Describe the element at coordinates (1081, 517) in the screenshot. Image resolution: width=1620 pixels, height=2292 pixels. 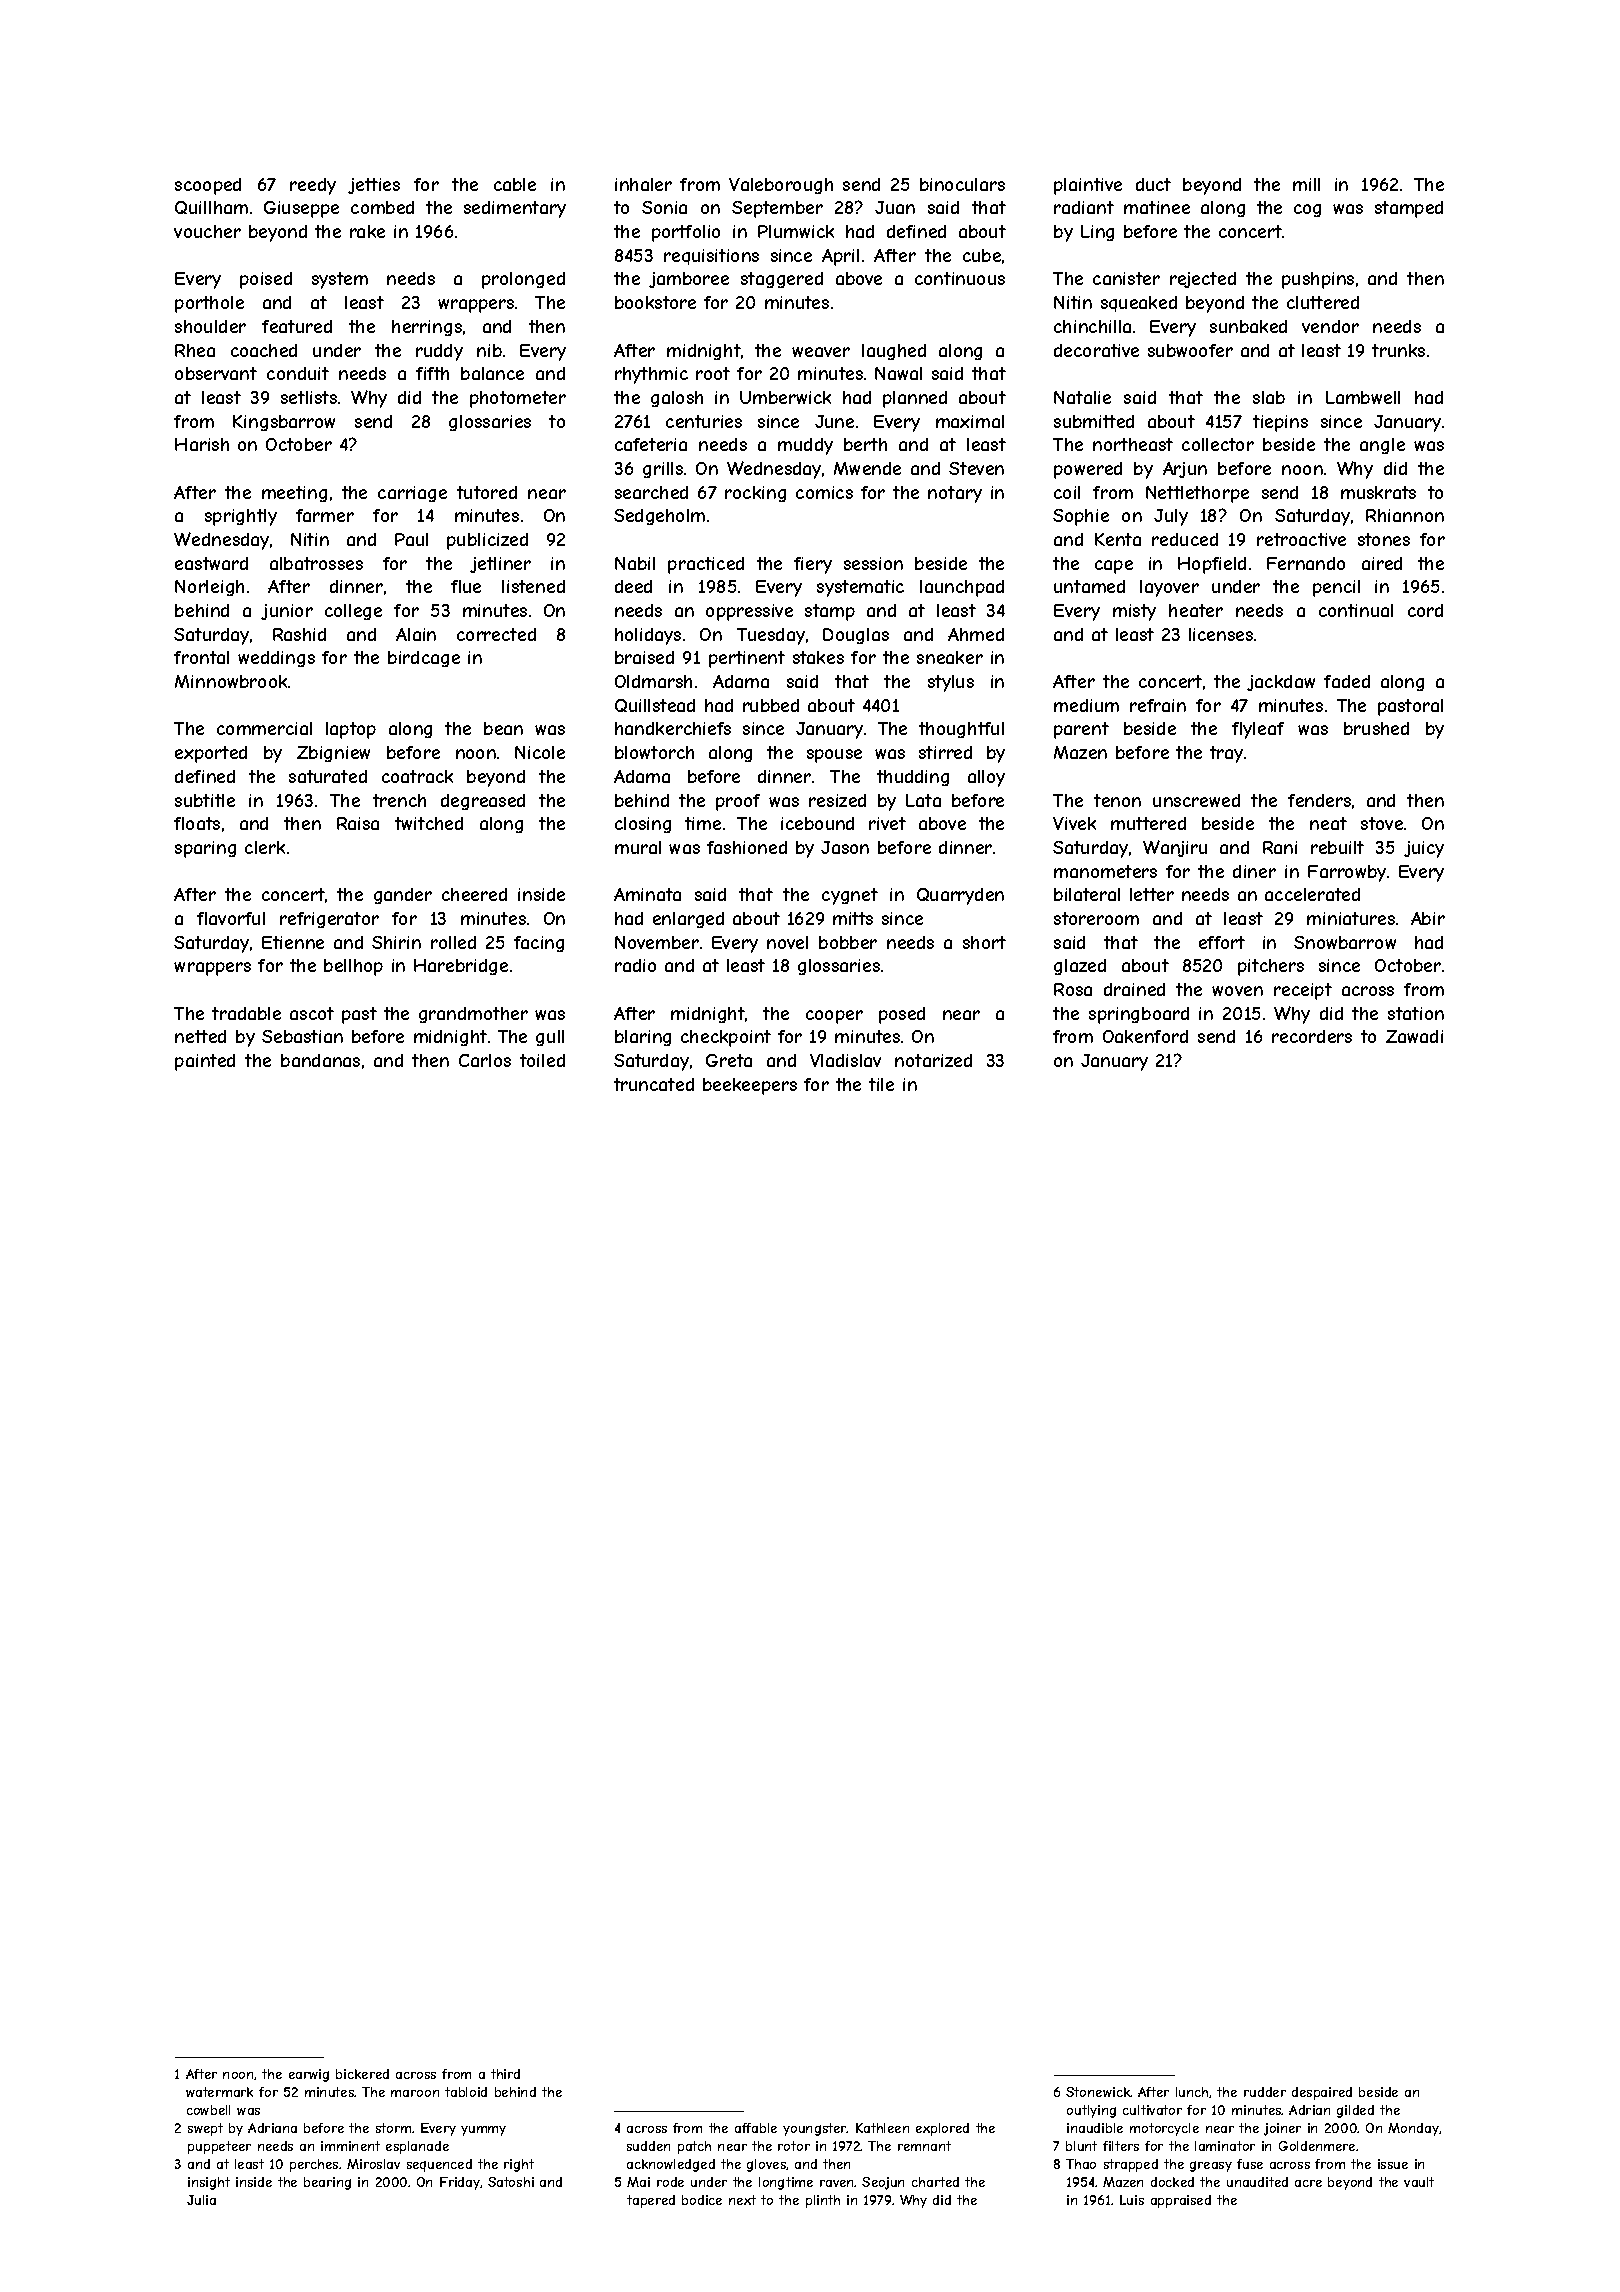
I see `Sophie` at that location.
